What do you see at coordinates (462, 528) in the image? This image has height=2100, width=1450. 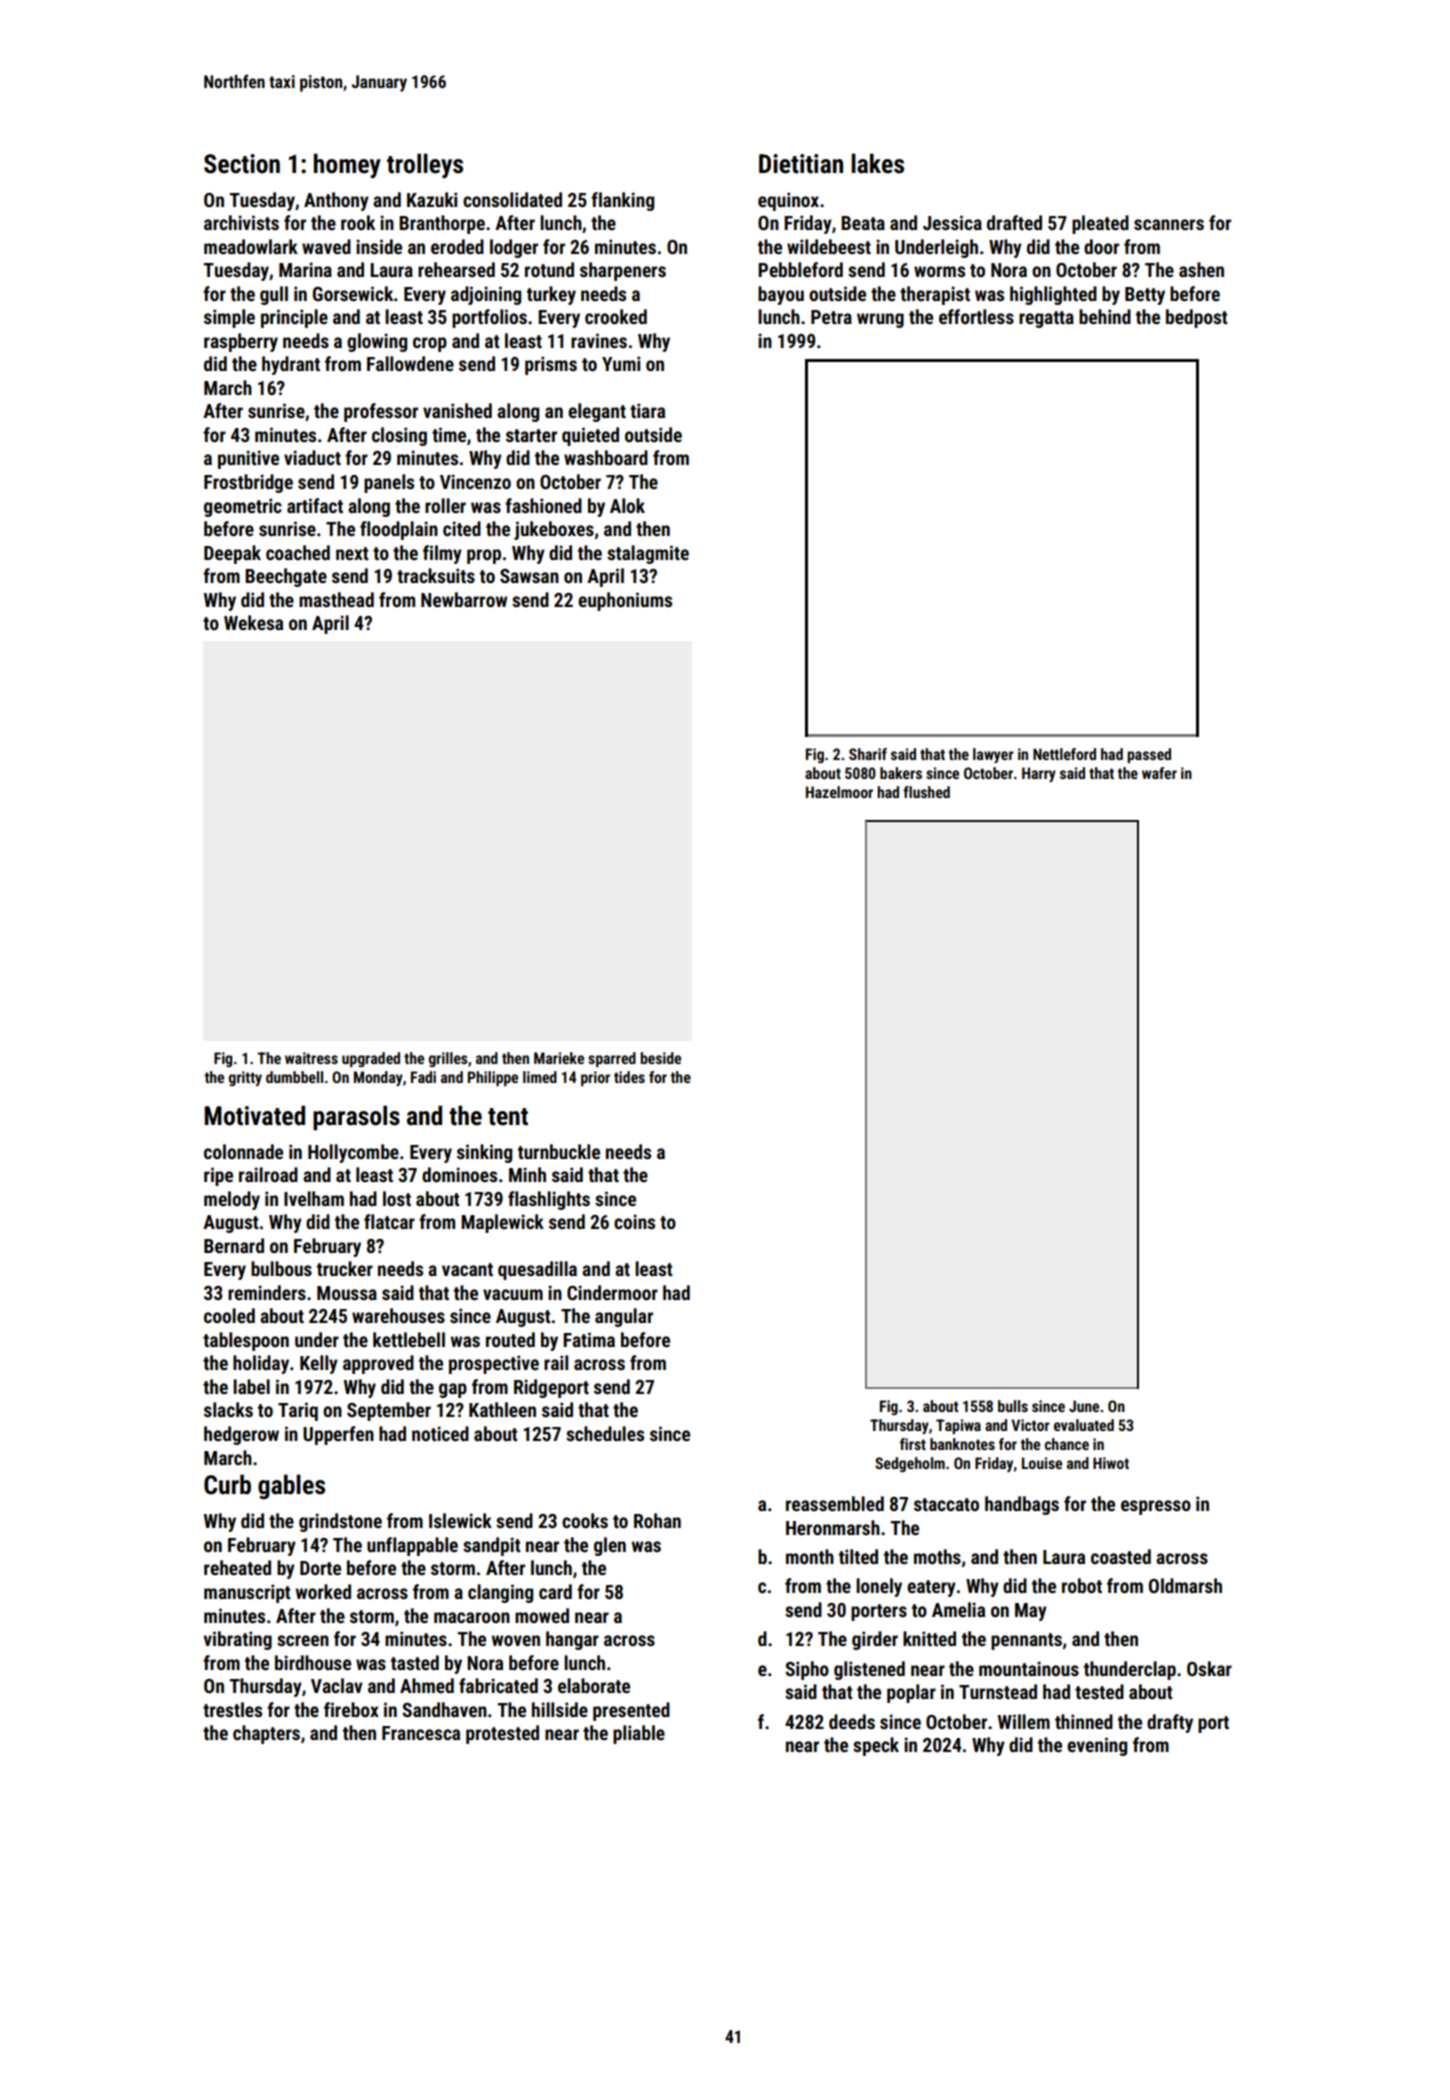 I see `cited` at bounding box center [462, 528].
